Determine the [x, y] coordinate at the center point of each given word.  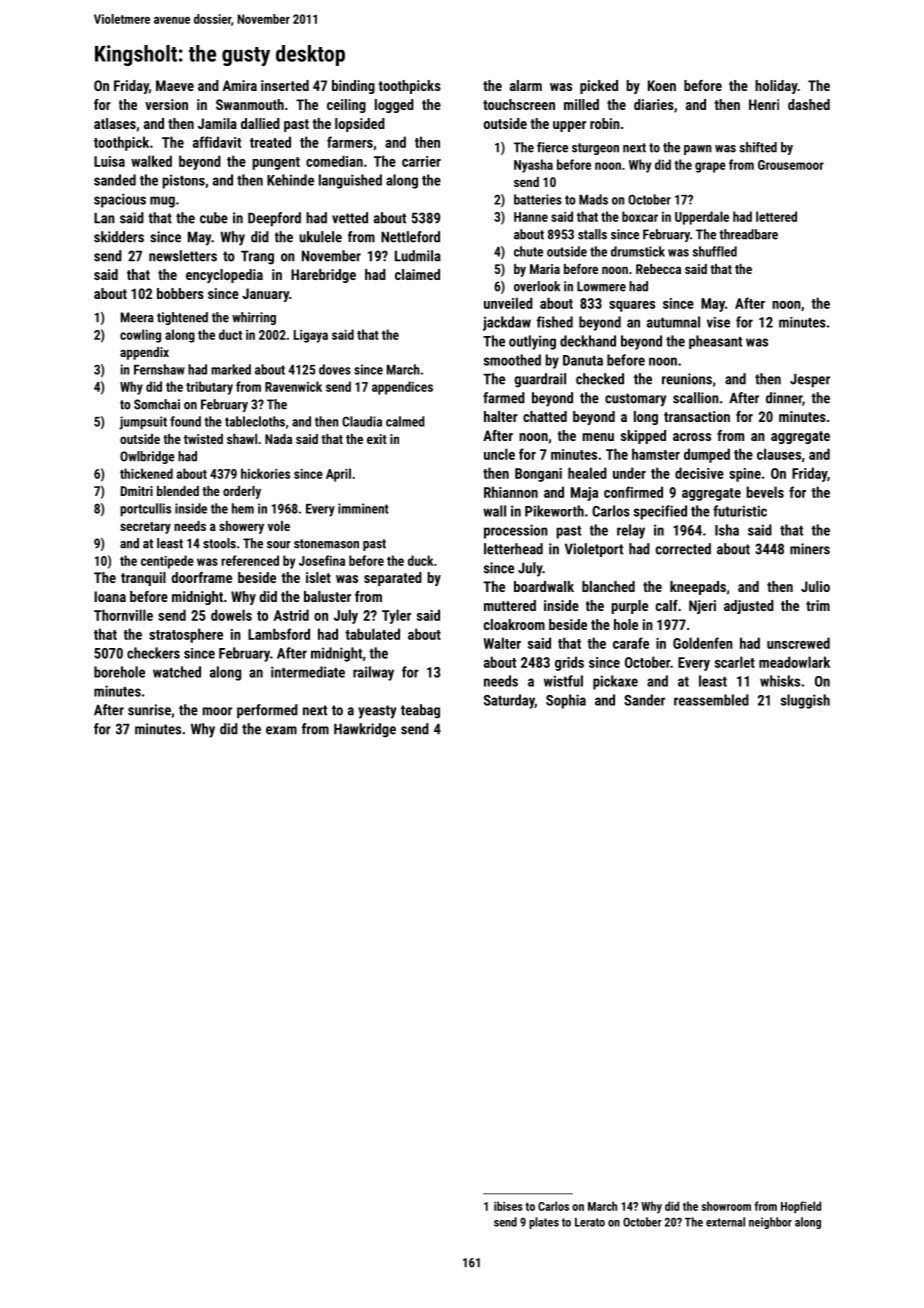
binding [353, 87]
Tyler [396, 616]
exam [281, 730]
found [185, 421]
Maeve [175, 85]
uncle [499, 454]
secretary [145, 528]
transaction [697, 416]
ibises [508, 1206]
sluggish [805, 701]
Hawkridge [365, 730]
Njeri [702, 607]
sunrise [149, 710]
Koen [662, 85]
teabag [420, 711]
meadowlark [794, 662]
